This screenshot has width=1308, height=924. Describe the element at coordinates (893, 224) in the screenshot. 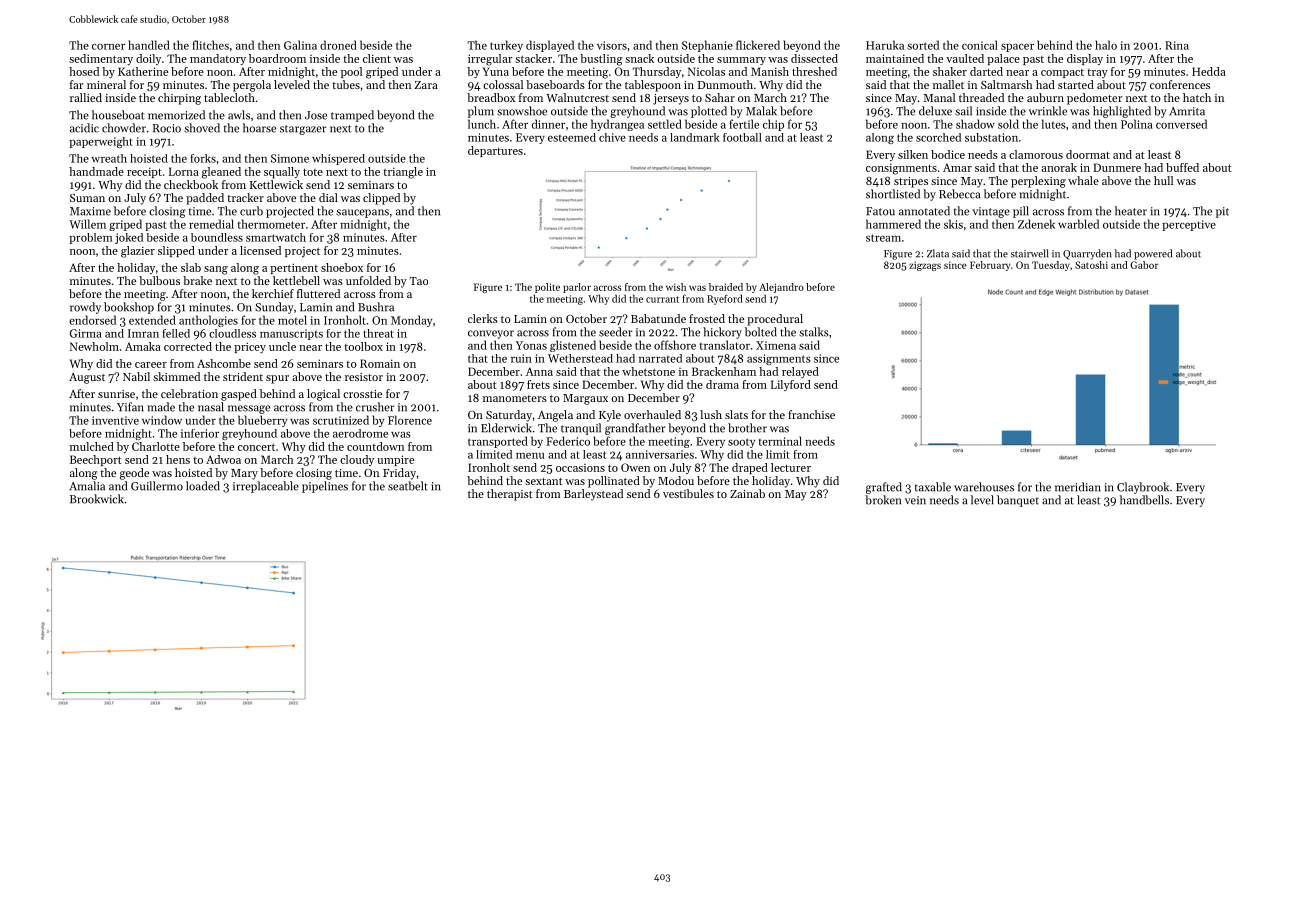

I see `hammered` at that location.
